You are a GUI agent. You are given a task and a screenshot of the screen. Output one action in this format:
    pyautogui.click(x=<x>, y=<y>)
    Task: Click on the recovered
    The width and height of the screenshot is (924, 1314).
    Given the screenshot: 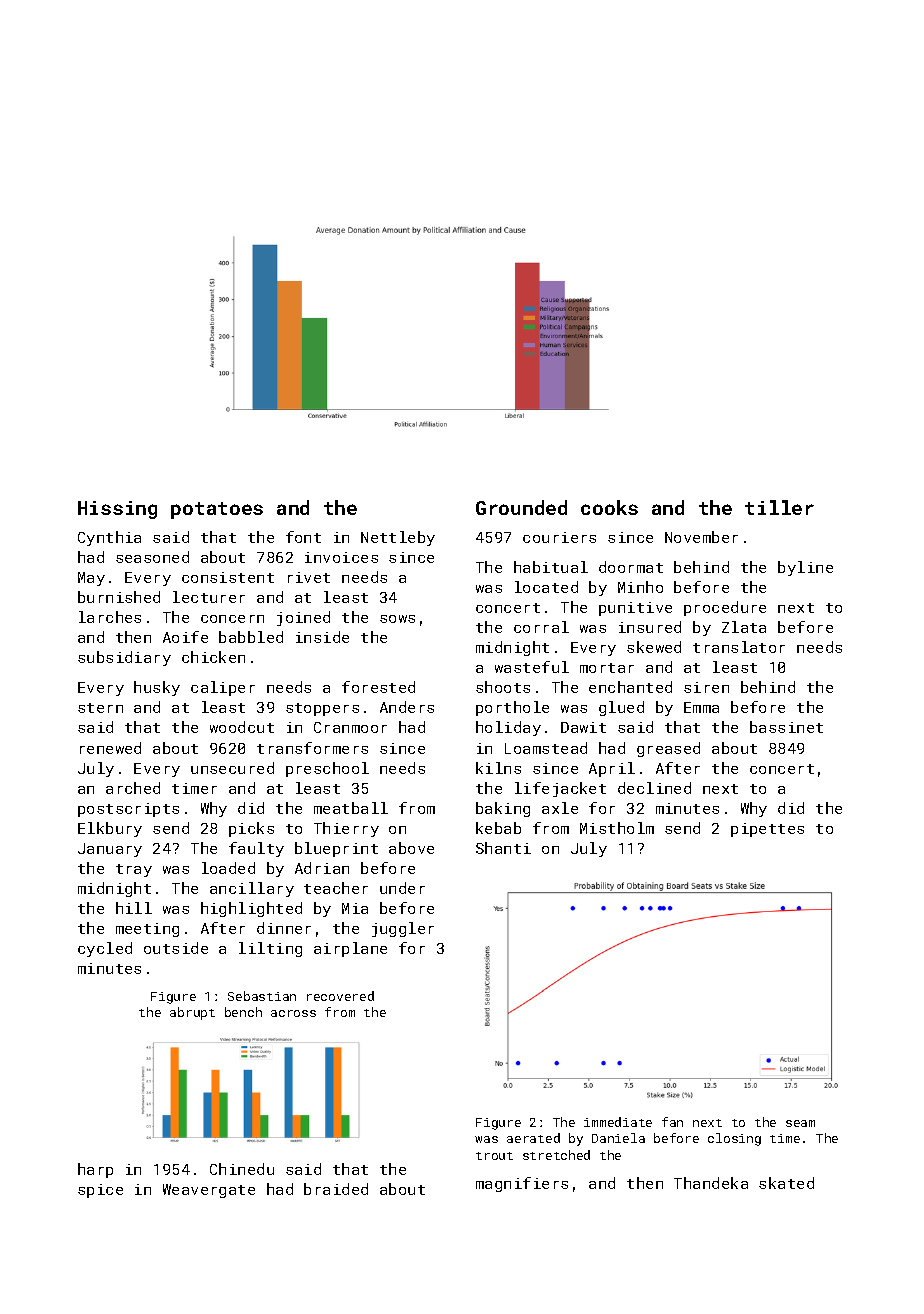 What is the action you would take?
    pyautogui.click(x=340, y=996)
